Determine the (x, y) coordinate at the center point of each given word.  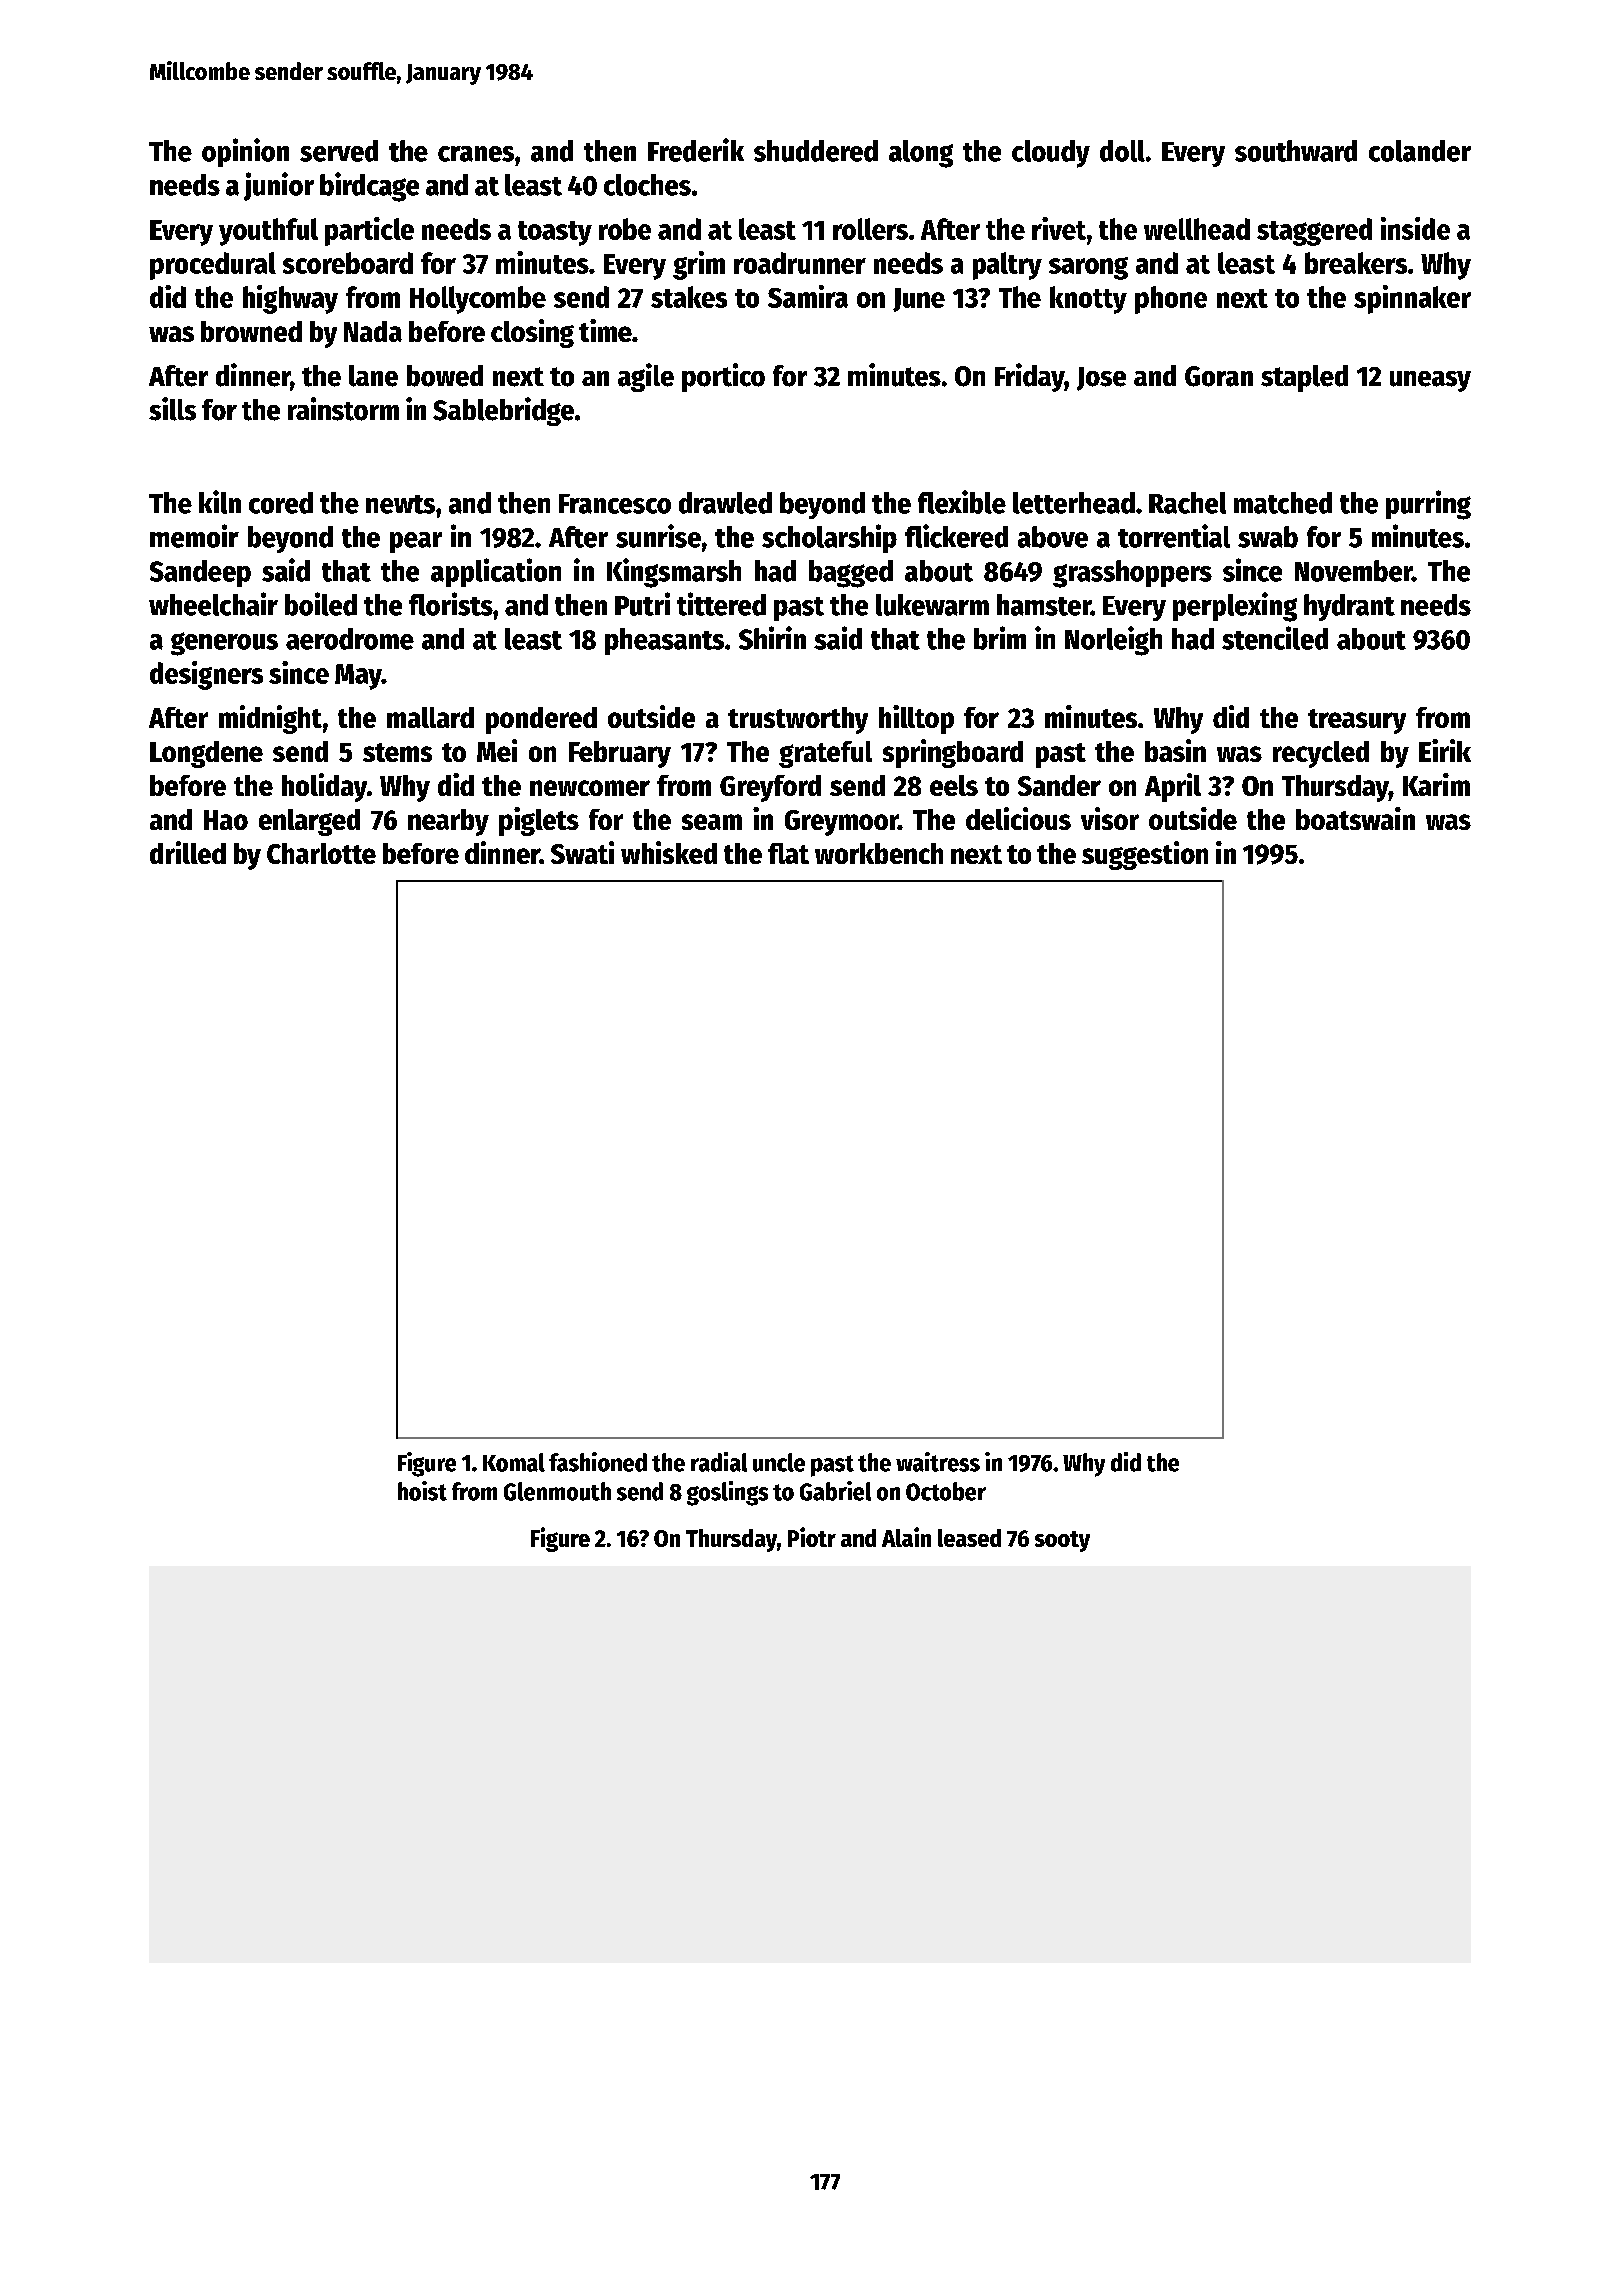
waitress (938, 1462)
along (921, 154)
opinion (245, 152)
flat (788, 853)
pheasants (664, 641)
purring (1428, 505)
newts (400, 504)
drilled (188, 852)
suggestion (1145, 855)
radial (719, 1462)
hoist (422, 1491)
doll (1122, 151)
